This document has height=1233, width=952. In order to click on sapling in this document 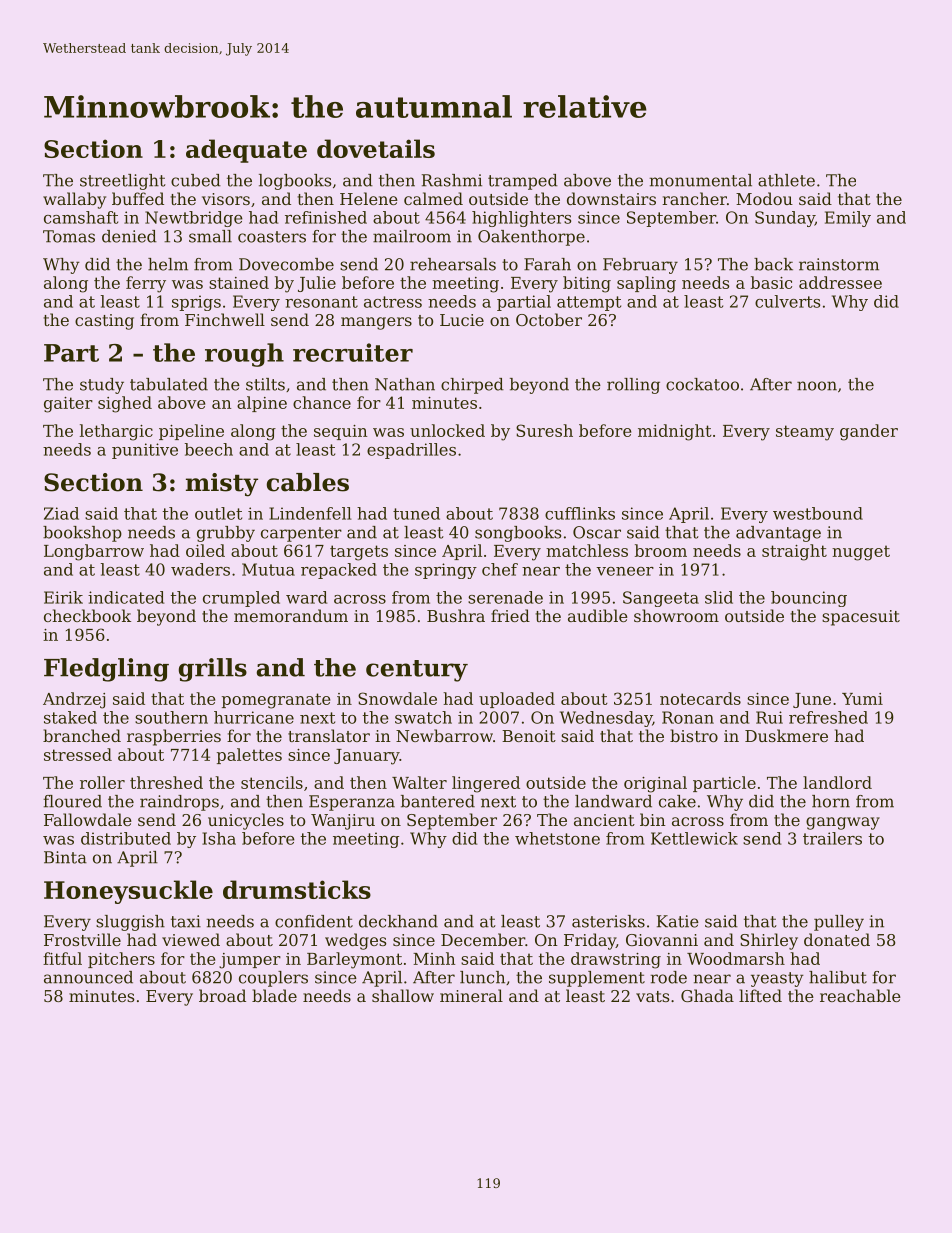, I will do `click(646, 284)`.
